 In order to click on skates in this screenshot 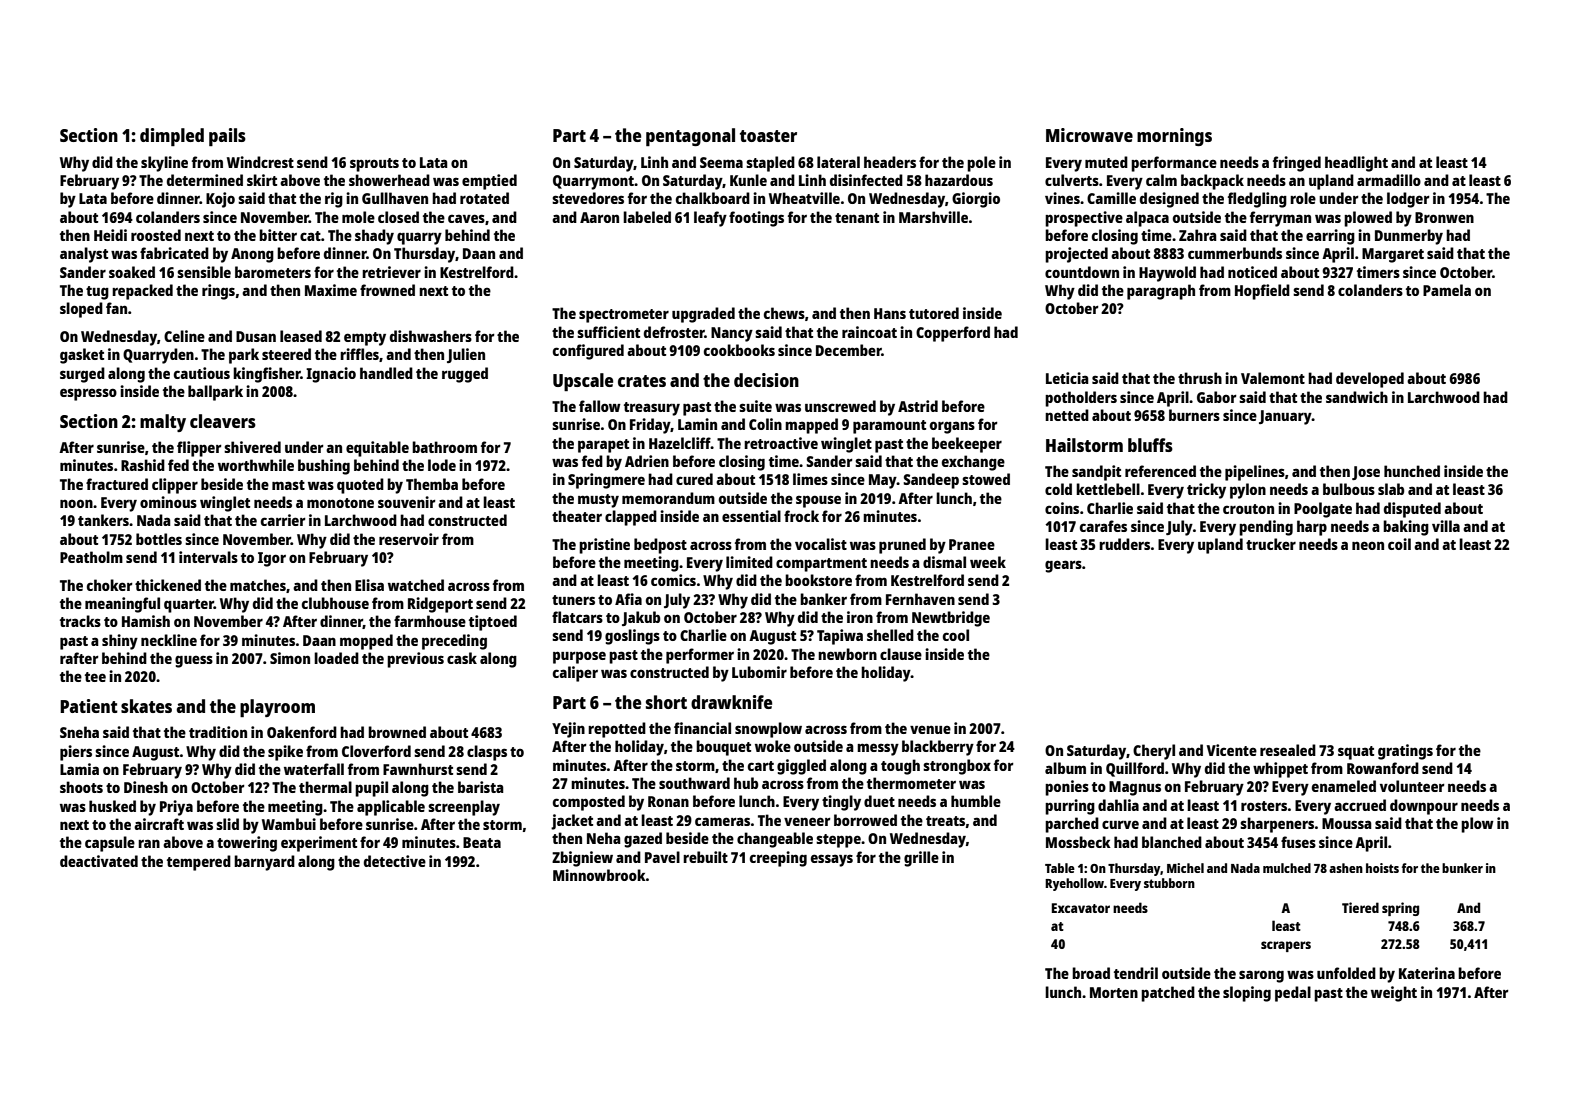, I will do `click(146, 706)`.
